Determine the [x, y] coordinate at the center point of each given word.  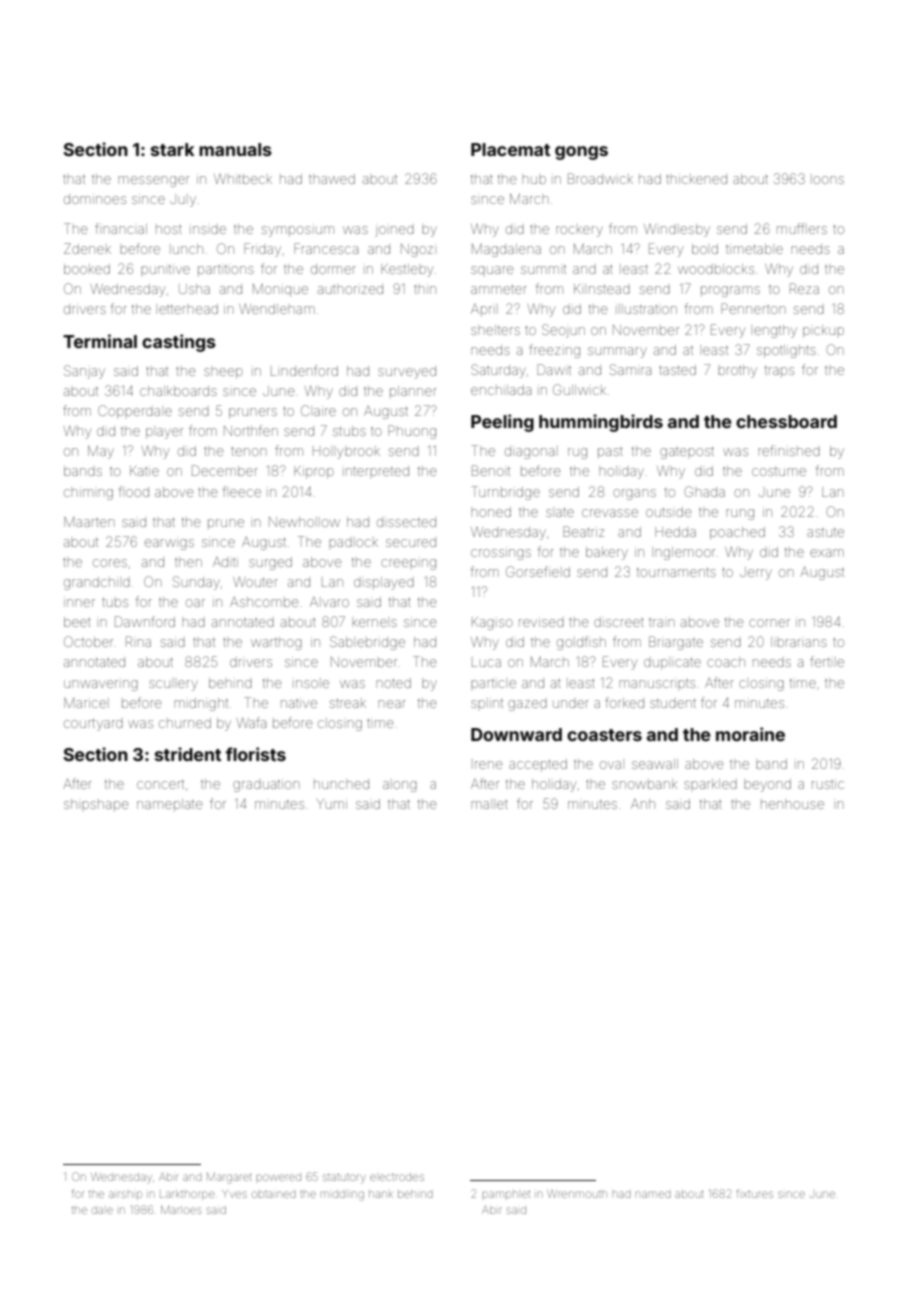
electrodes [397, 1177]
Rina [138, 641]
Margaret [229, 1178]
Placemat [510, 149]
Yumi [332, 804]
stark [173, 149]
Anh [643, 804]
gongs [581, 153]
